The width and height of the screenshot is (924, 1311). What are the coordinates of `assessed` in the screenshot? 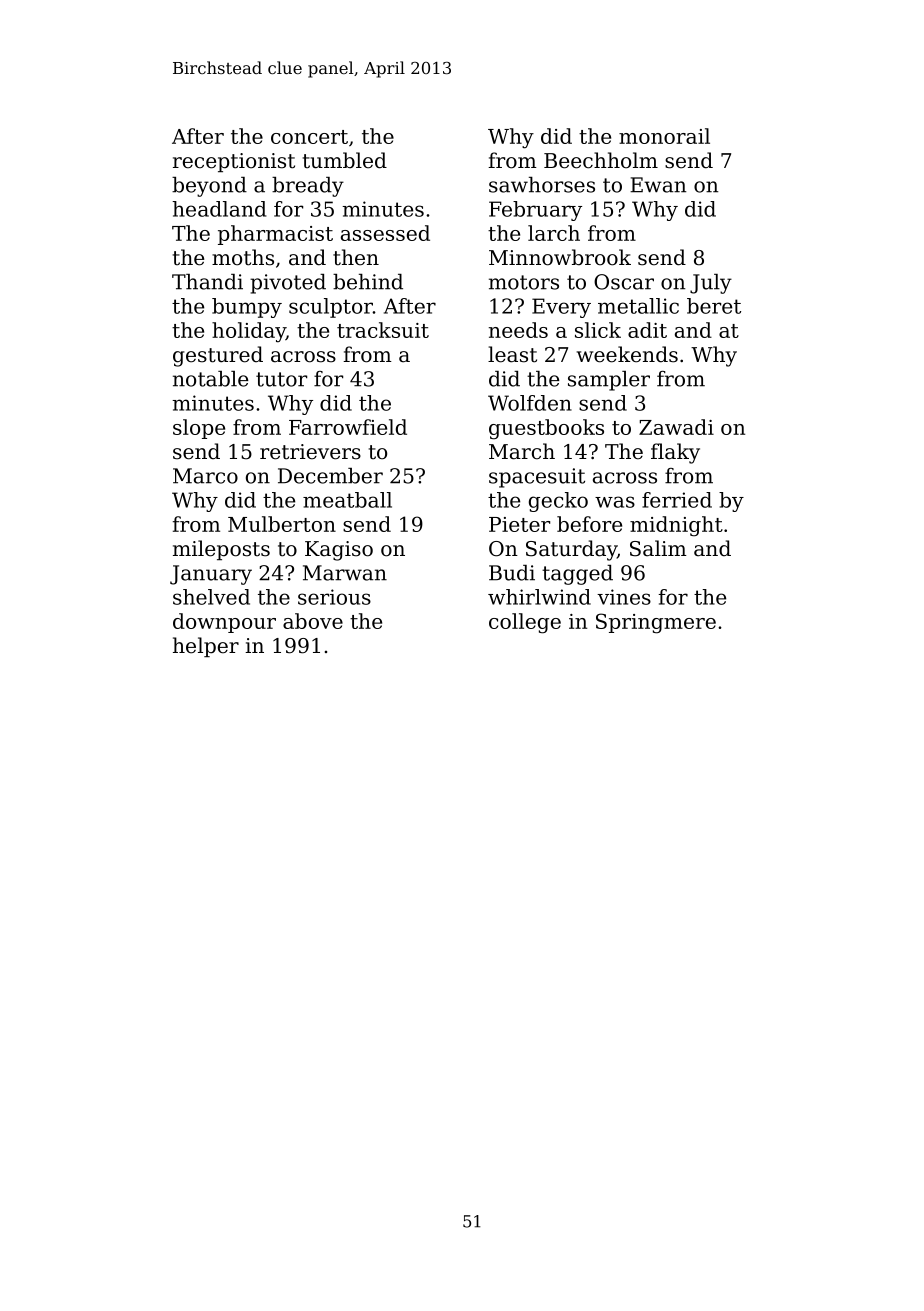 It's located at (385, 233).
